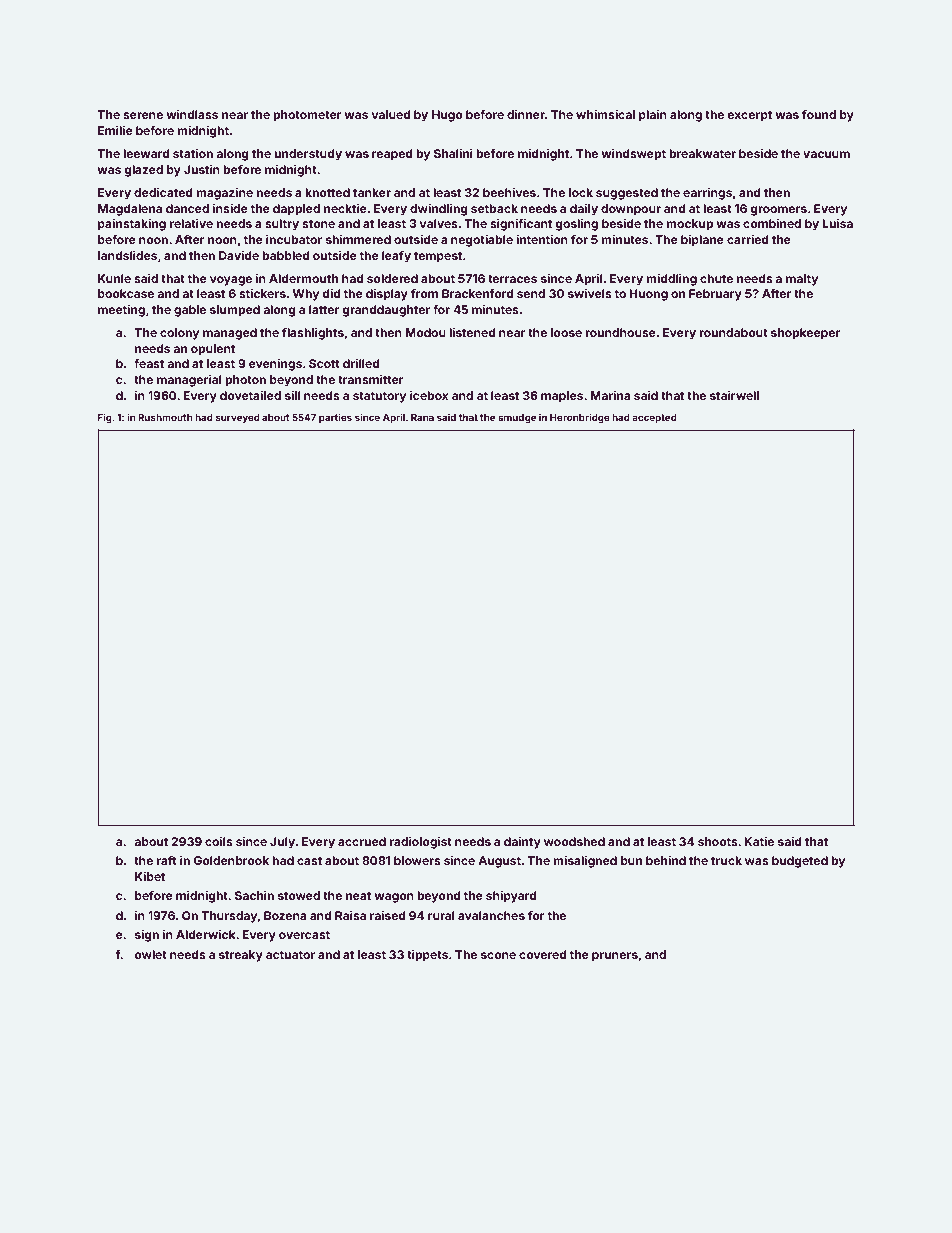  What do you see at coordinates (143, 171) in the screenshot?
I see `glazed` at bounding box center [143, 171].
